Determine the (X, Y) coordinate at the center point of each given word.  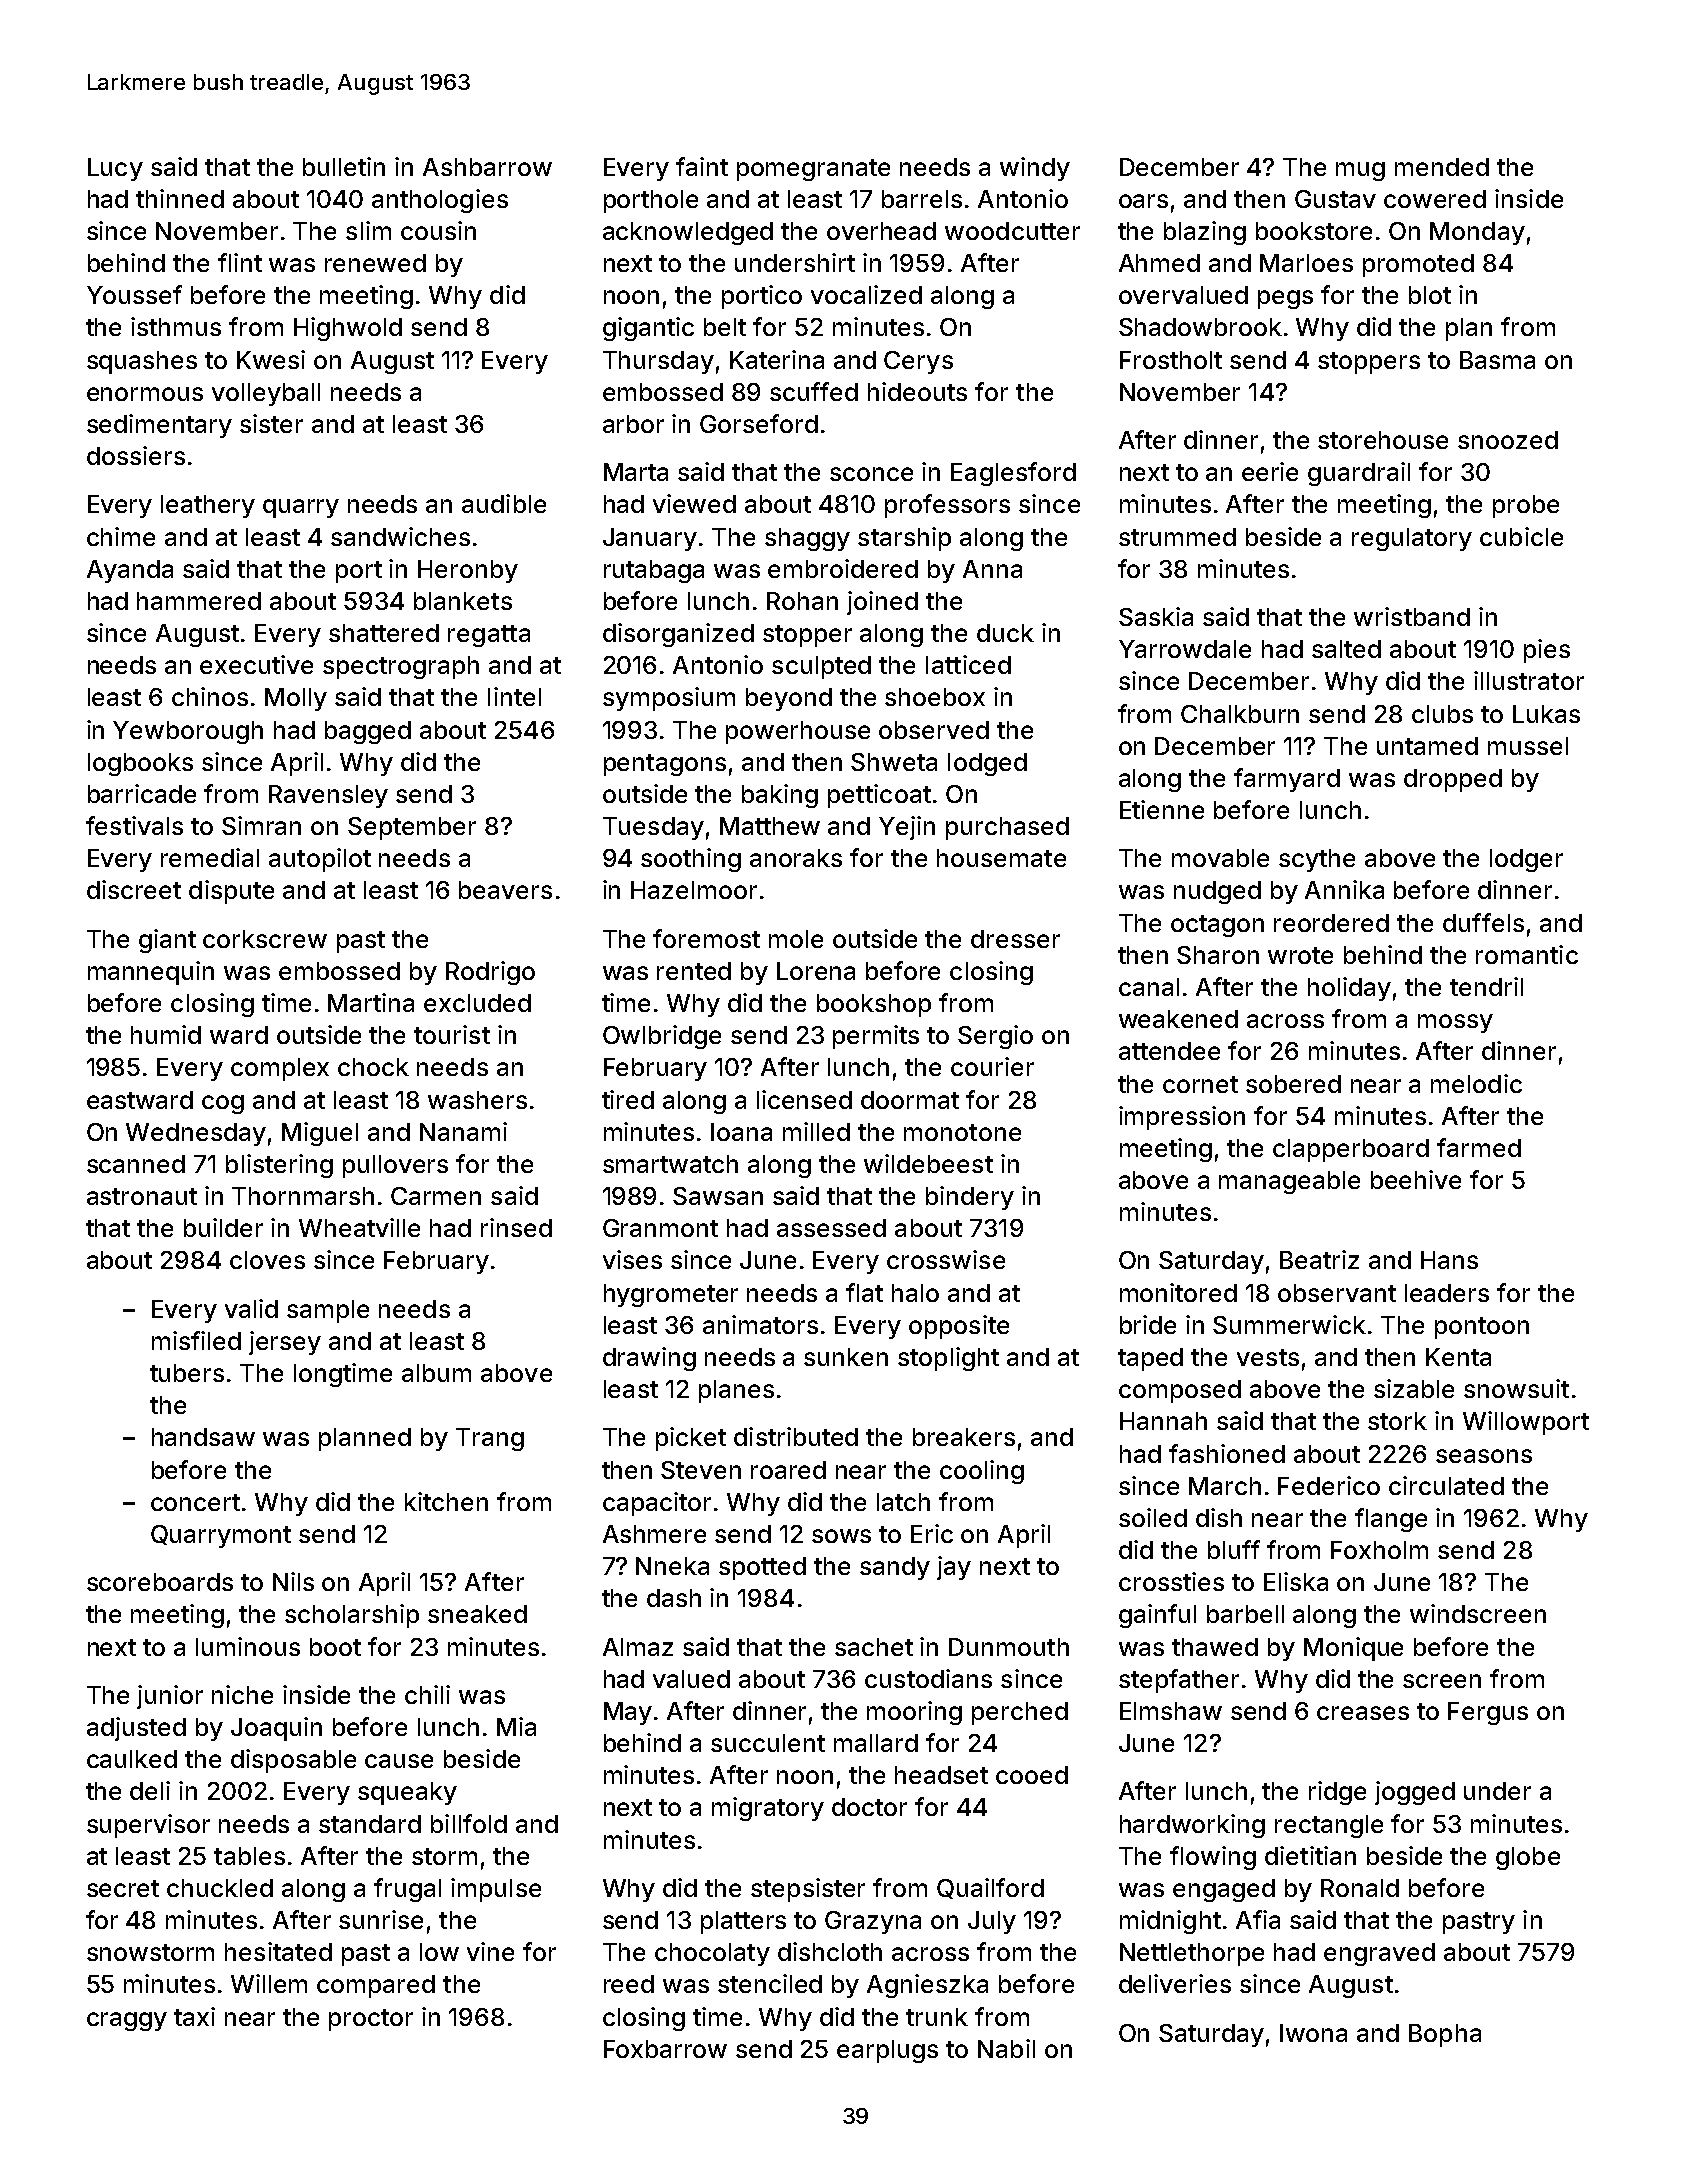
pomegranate (813, 170)
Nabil (1006, 2048)
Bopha (1445, 2035)
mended (1442, 167)
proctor (371, 2020)
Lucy (115, 169)
